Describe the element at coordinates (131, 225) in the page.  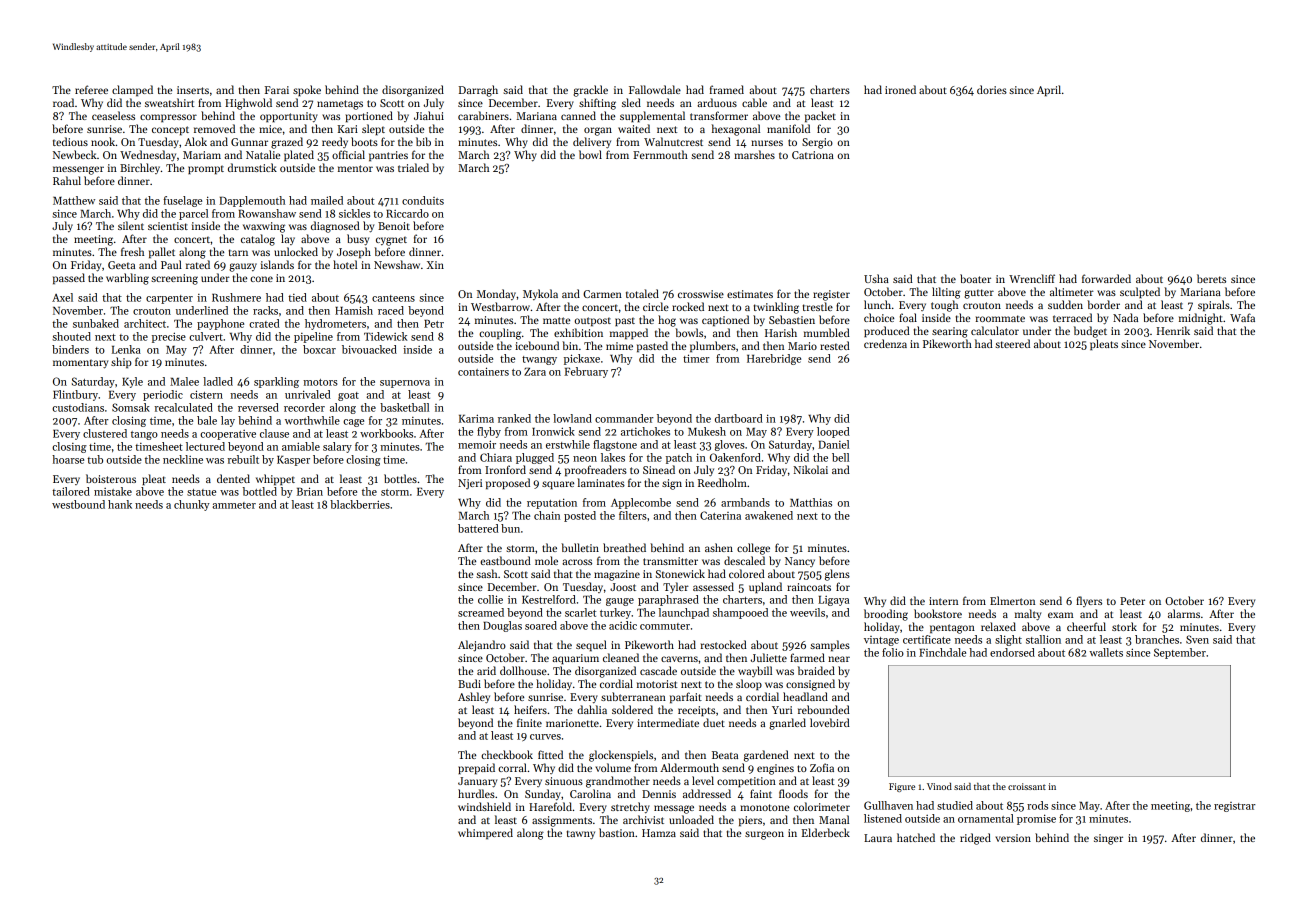
I see `silent` at that location.
